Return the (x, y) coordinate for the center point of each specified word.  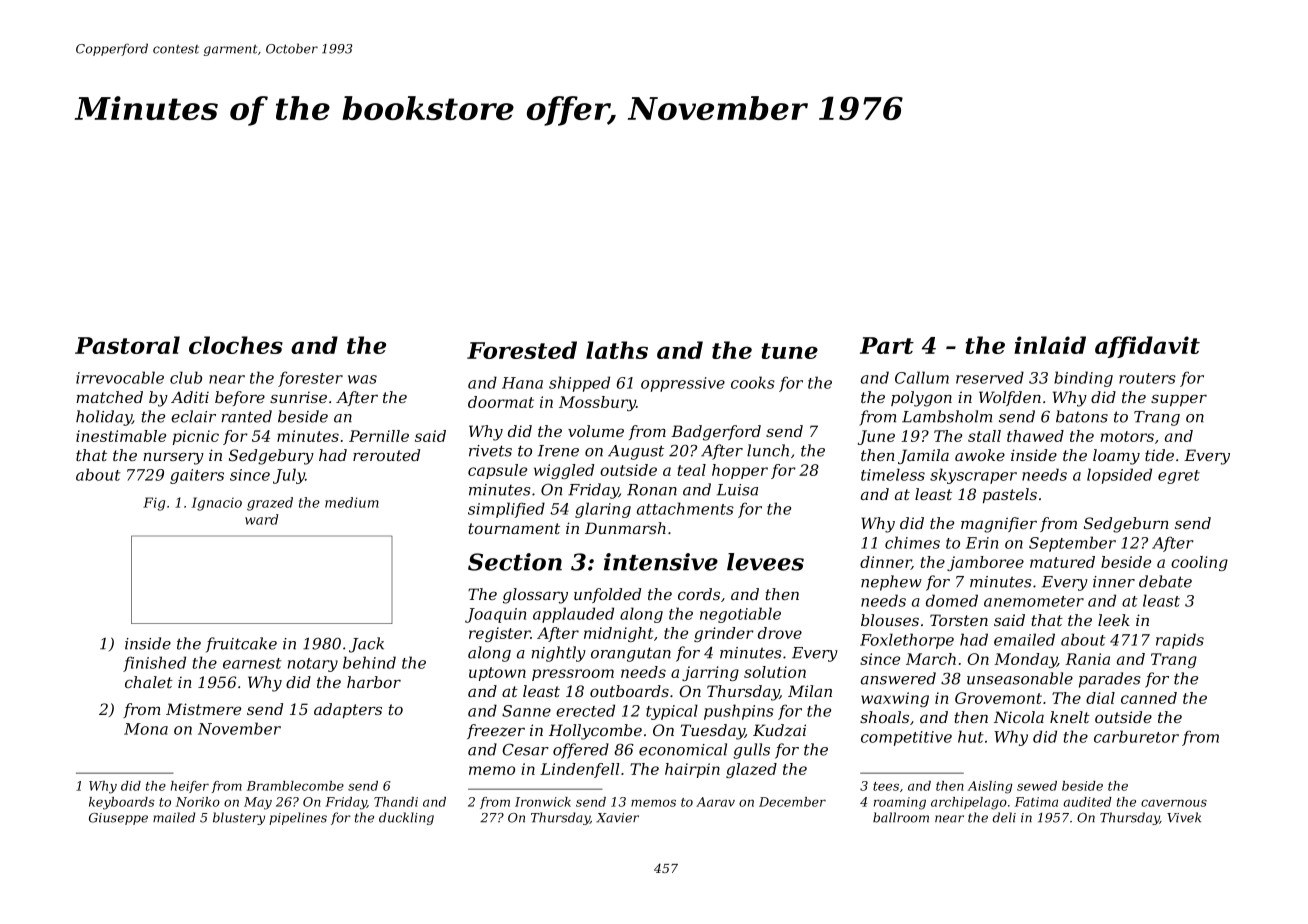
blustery (239, 818)
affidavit (1147, 347)
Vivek (1184, 817)
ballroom (901, 817)
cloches (236, 345)
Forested (522, 350)
